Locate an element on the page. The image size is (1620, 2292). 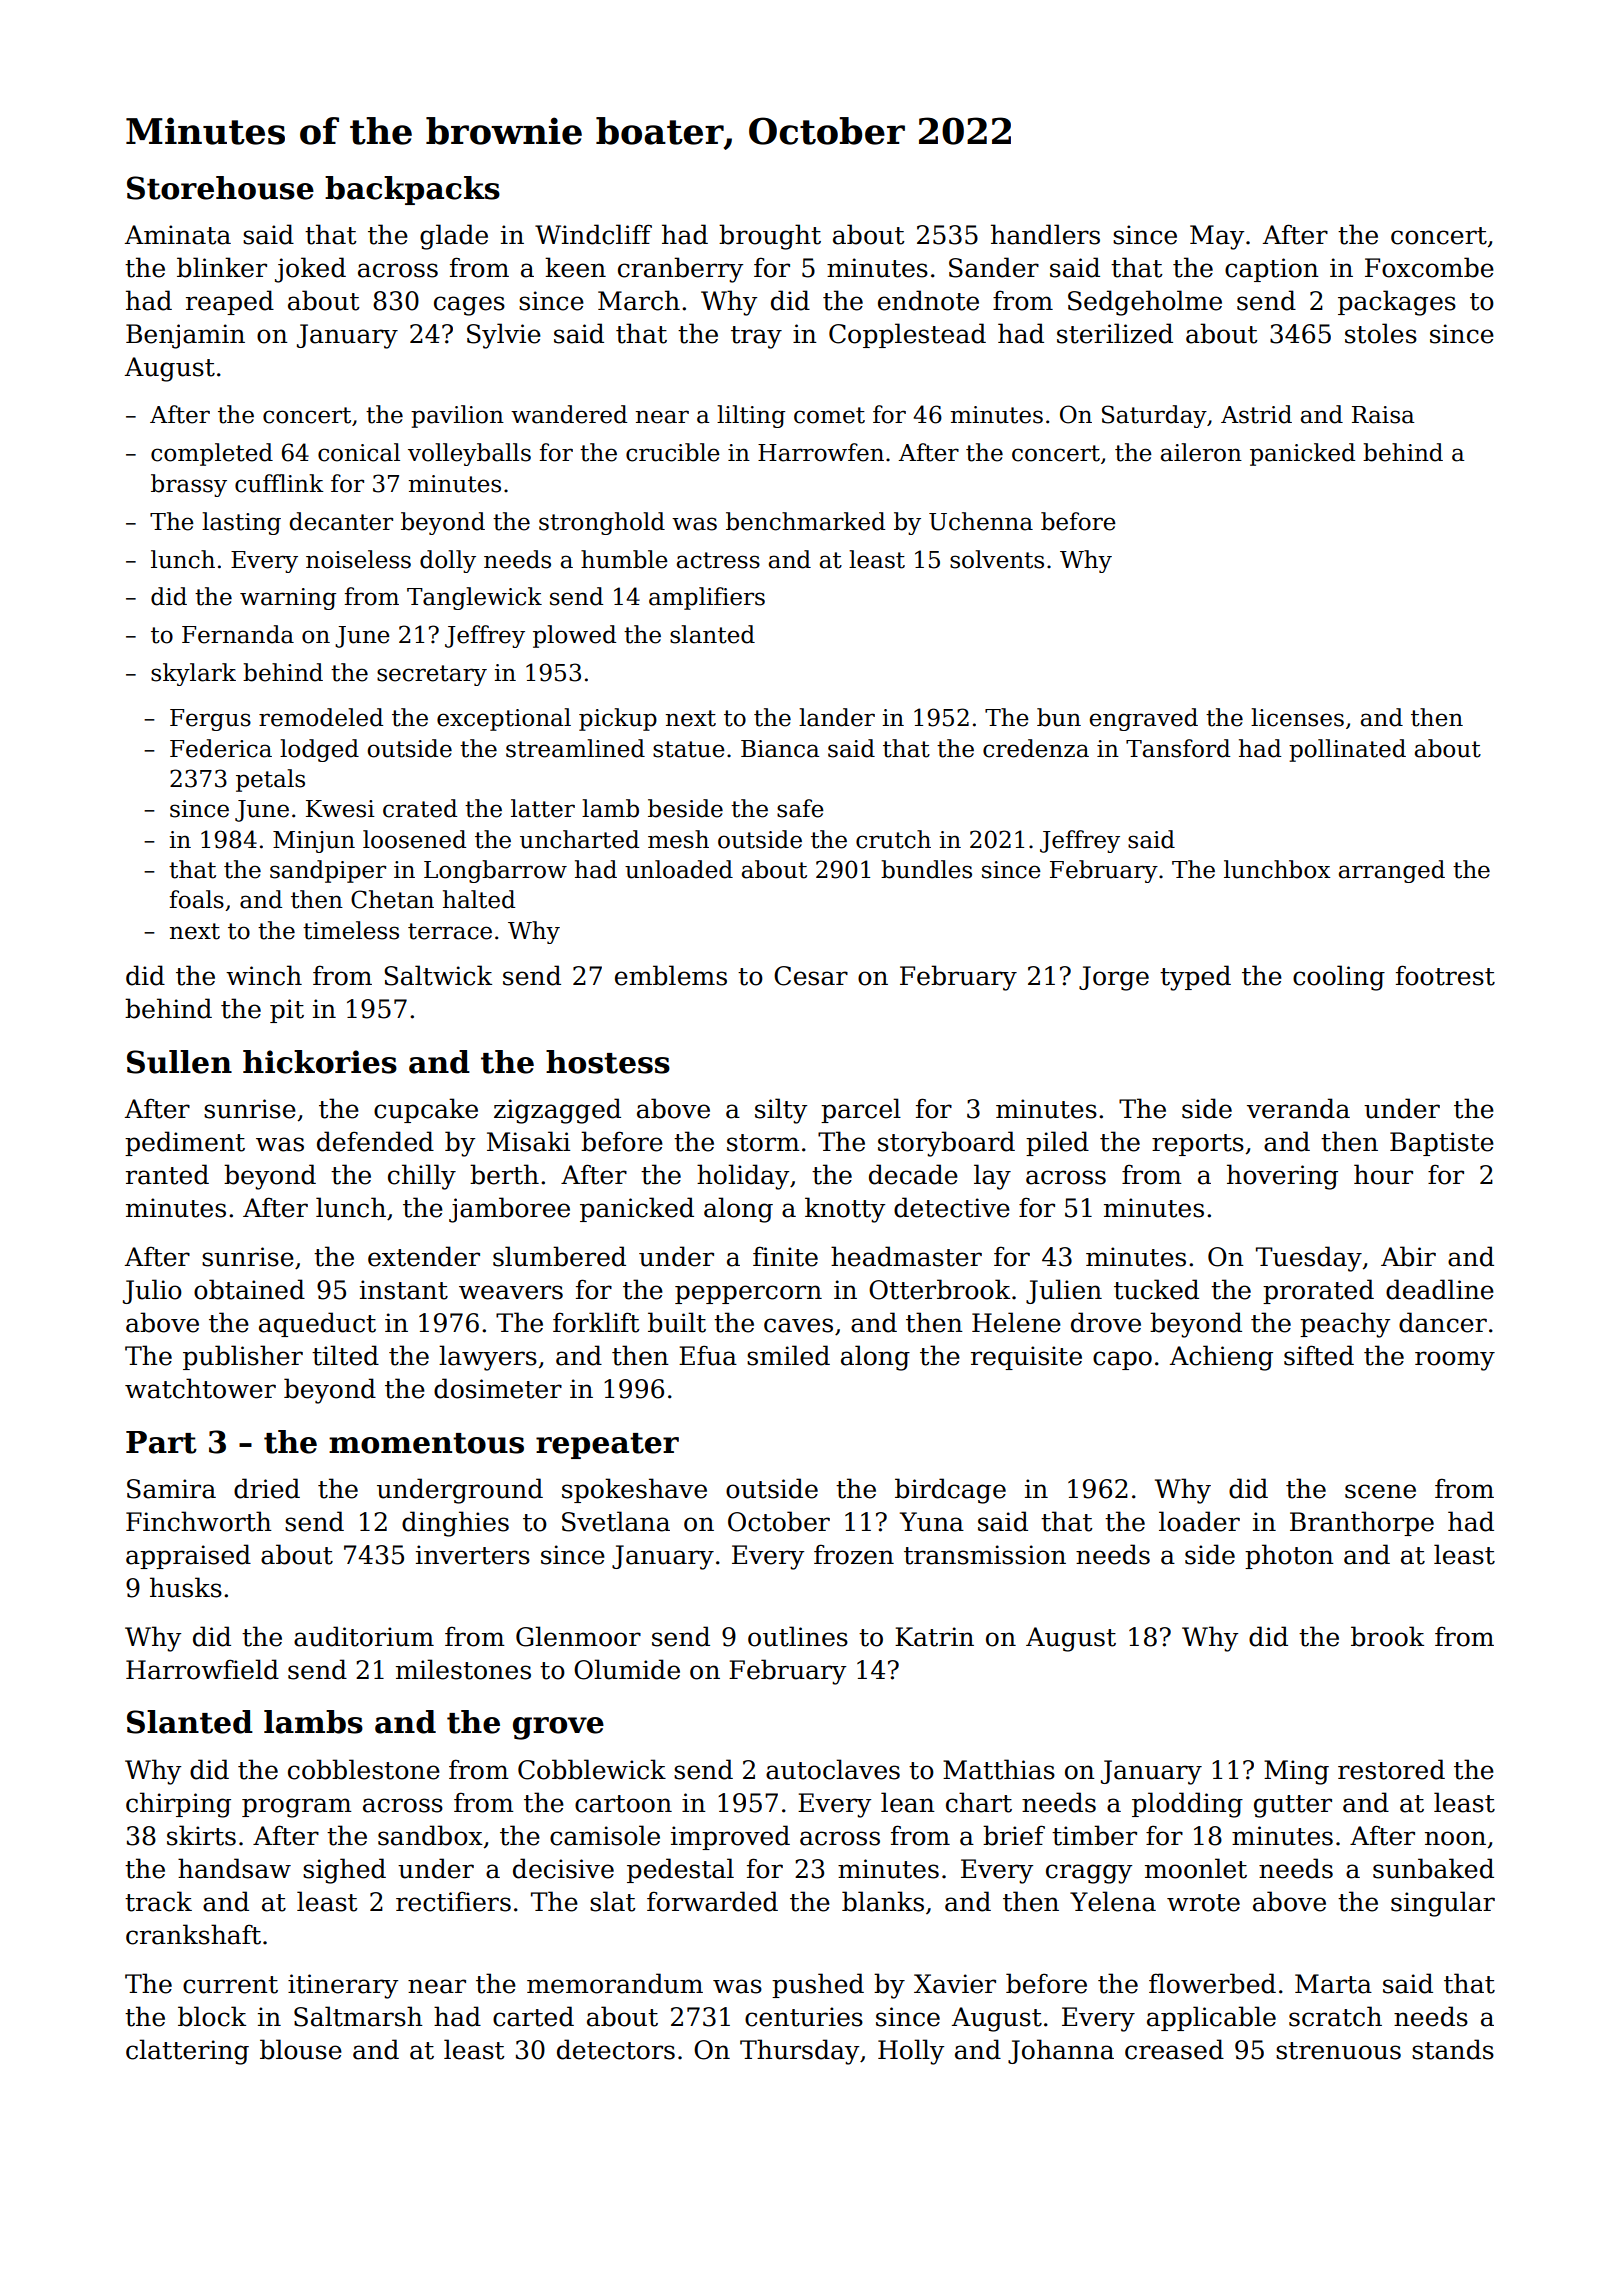
stands is located at coordinates (1453, 2049).
